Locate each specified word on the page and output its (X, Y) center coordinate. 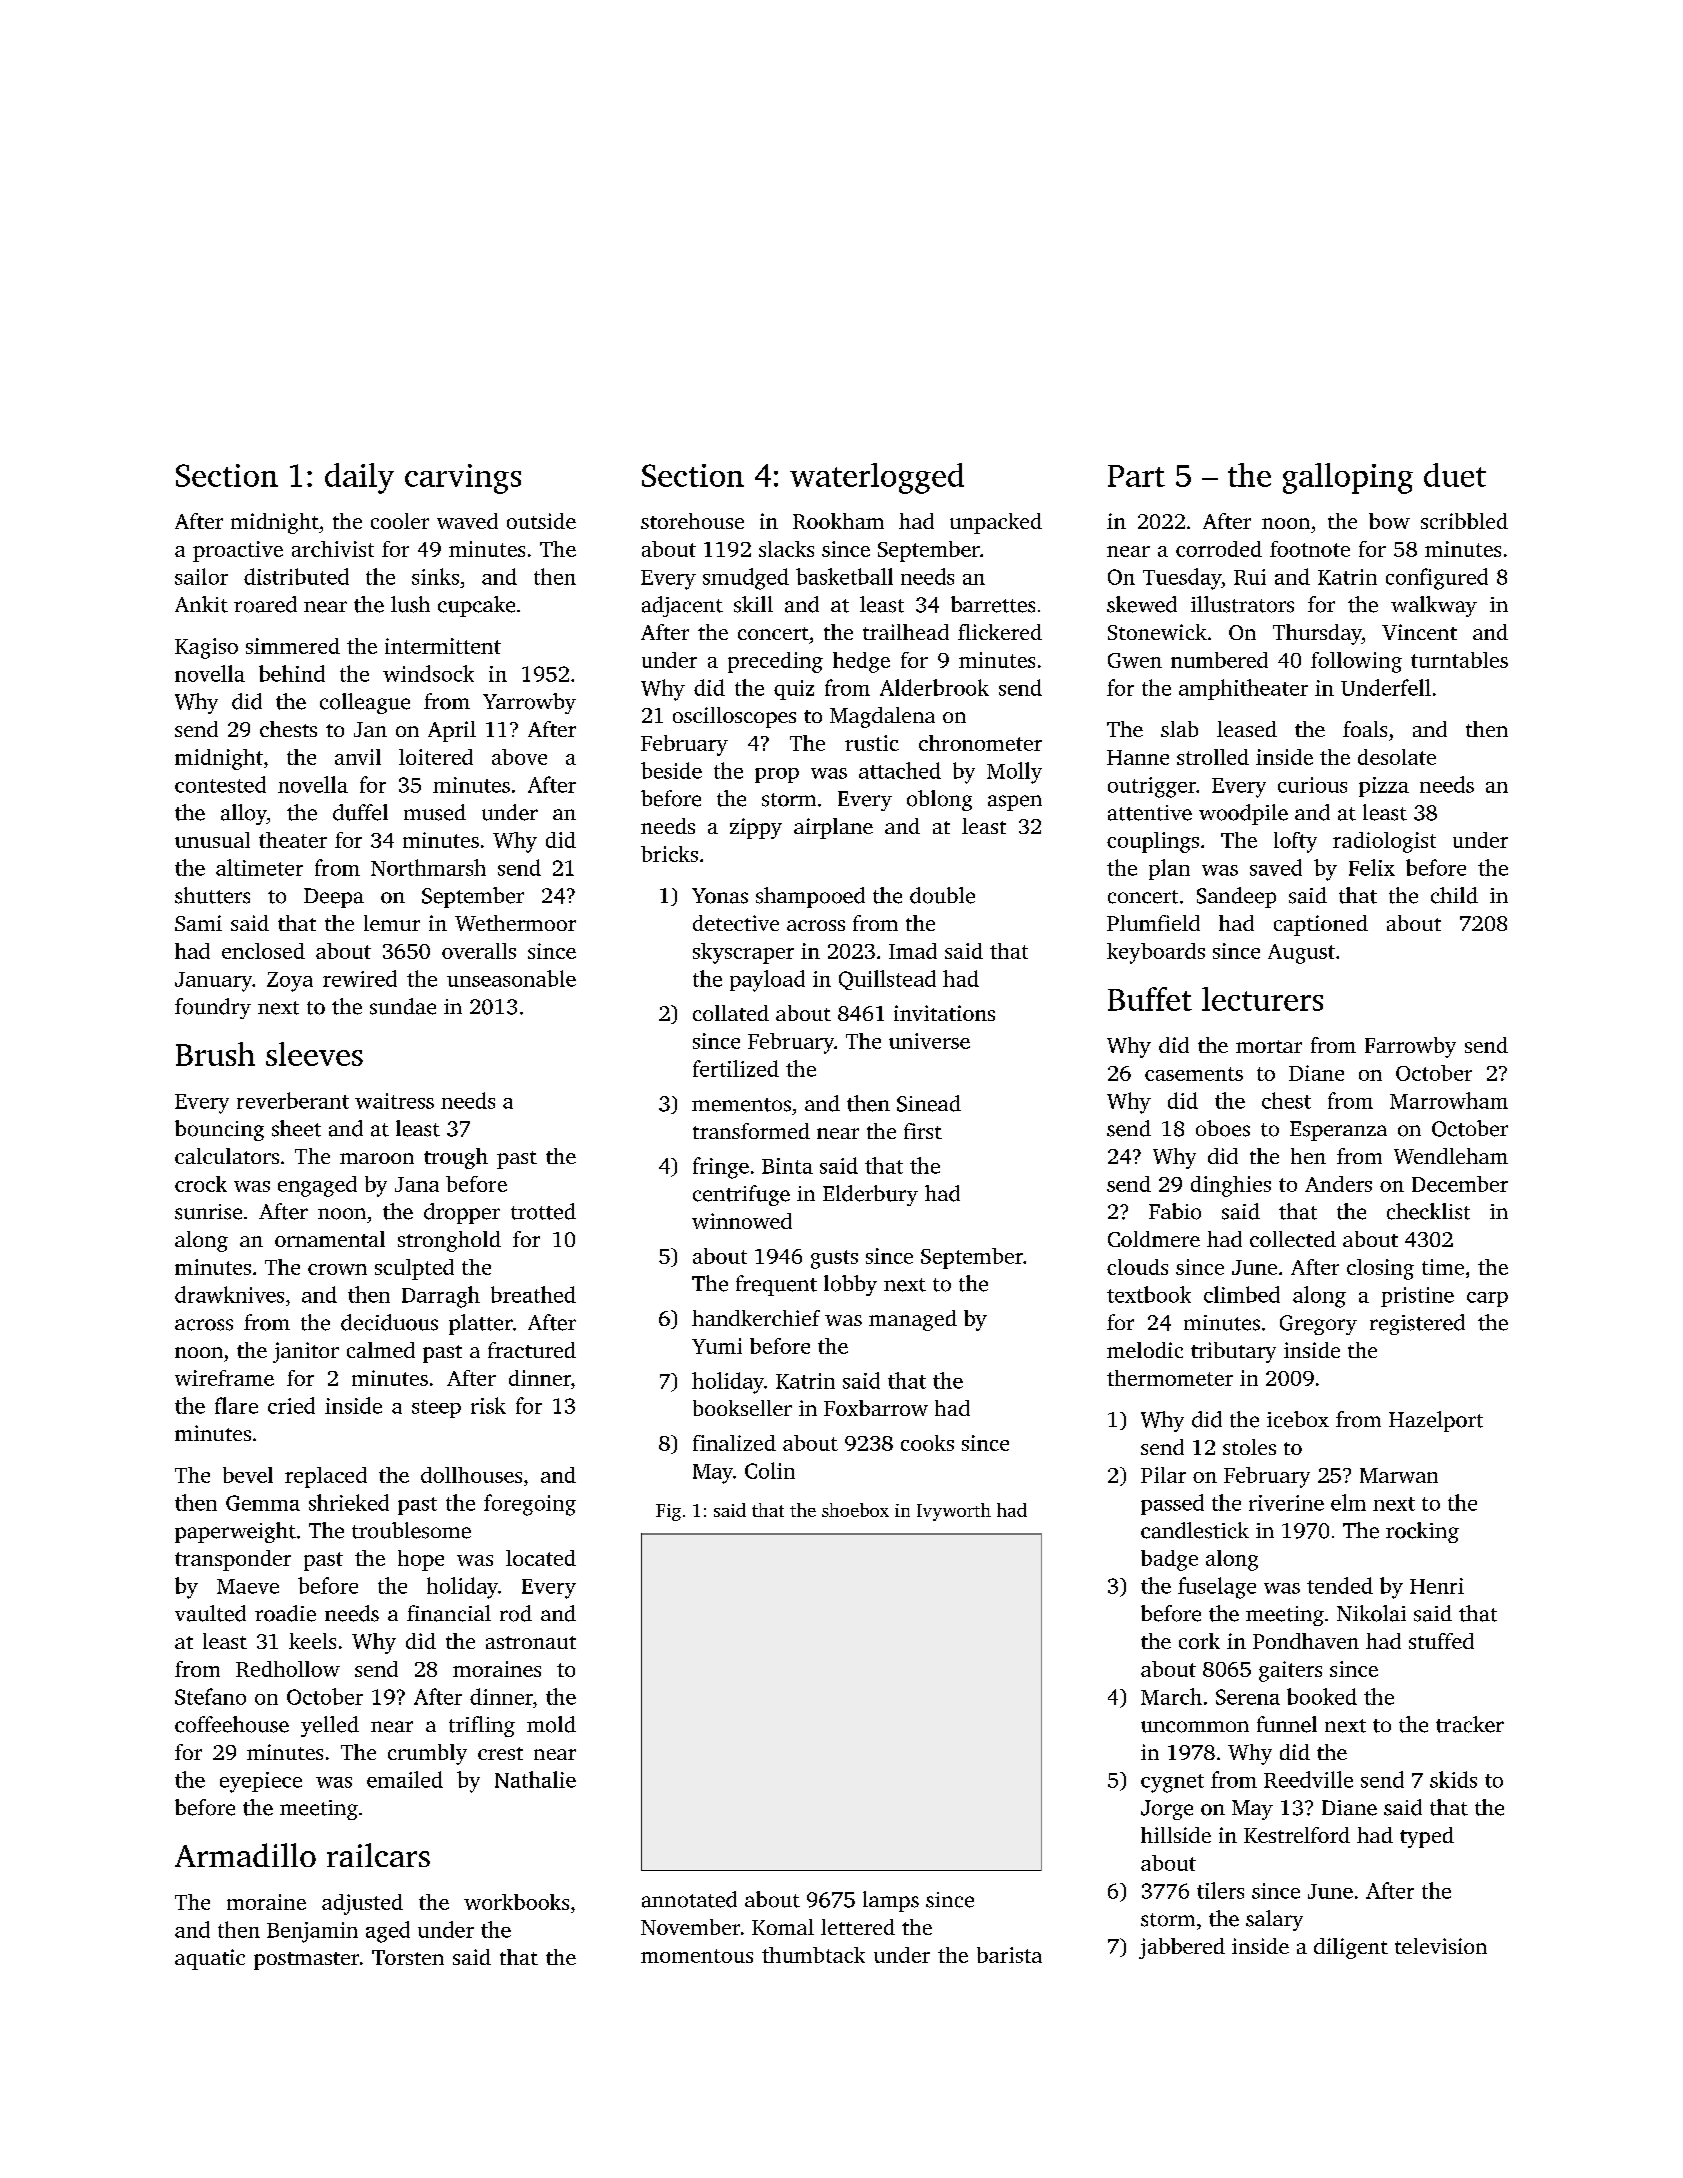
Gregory (1318, 1325)
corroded (1219, 549)
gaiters (1290, 1671)
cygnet (1172, 1783)
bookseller (742, 1408)
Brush (215, 1054)
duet (1455, 475)
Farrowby (1410, 1047)
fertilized (736, 1068)
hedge (861, 662)
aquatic (210, 1959)
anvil (358, 757)
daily (359, 478)
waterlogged (877, 478)
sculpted (414, 1269)
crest (500, 1753)
